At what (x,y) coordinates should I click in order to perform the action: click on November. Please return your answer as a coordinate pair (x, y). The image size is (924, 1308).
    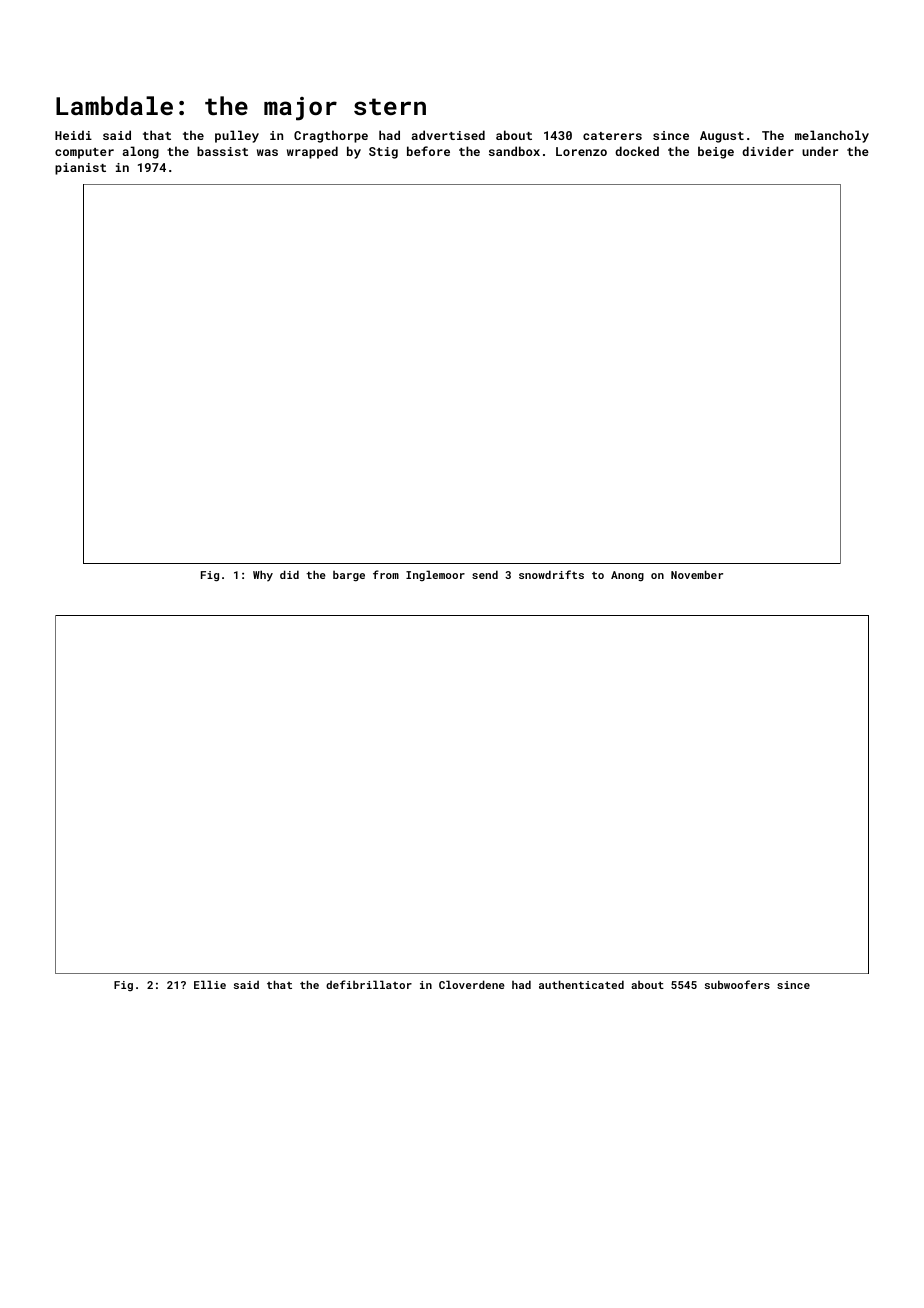
    Looking at the image, I should click on (697, 574).
